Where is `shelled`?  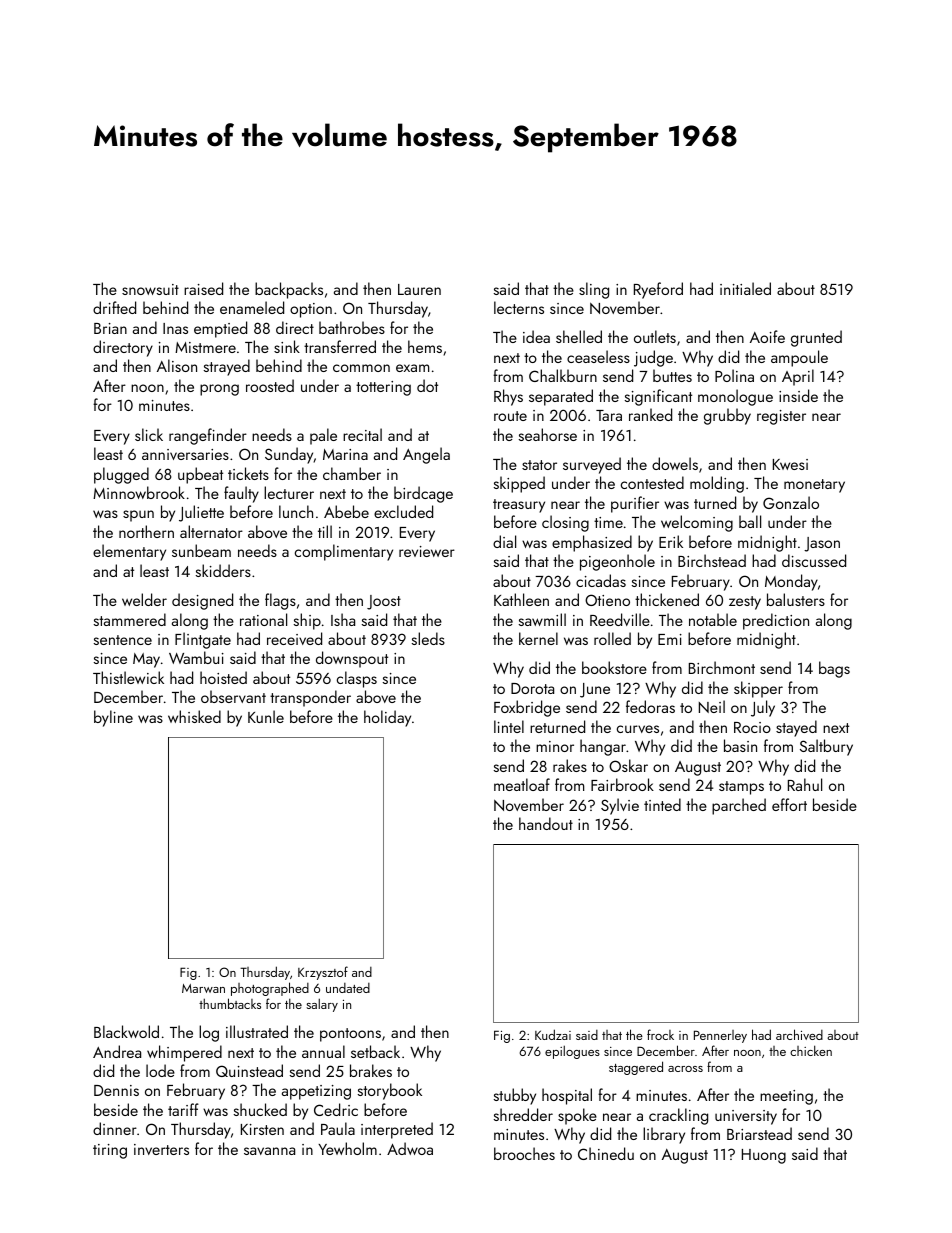 shelled is located at coordinates (579, 336).
